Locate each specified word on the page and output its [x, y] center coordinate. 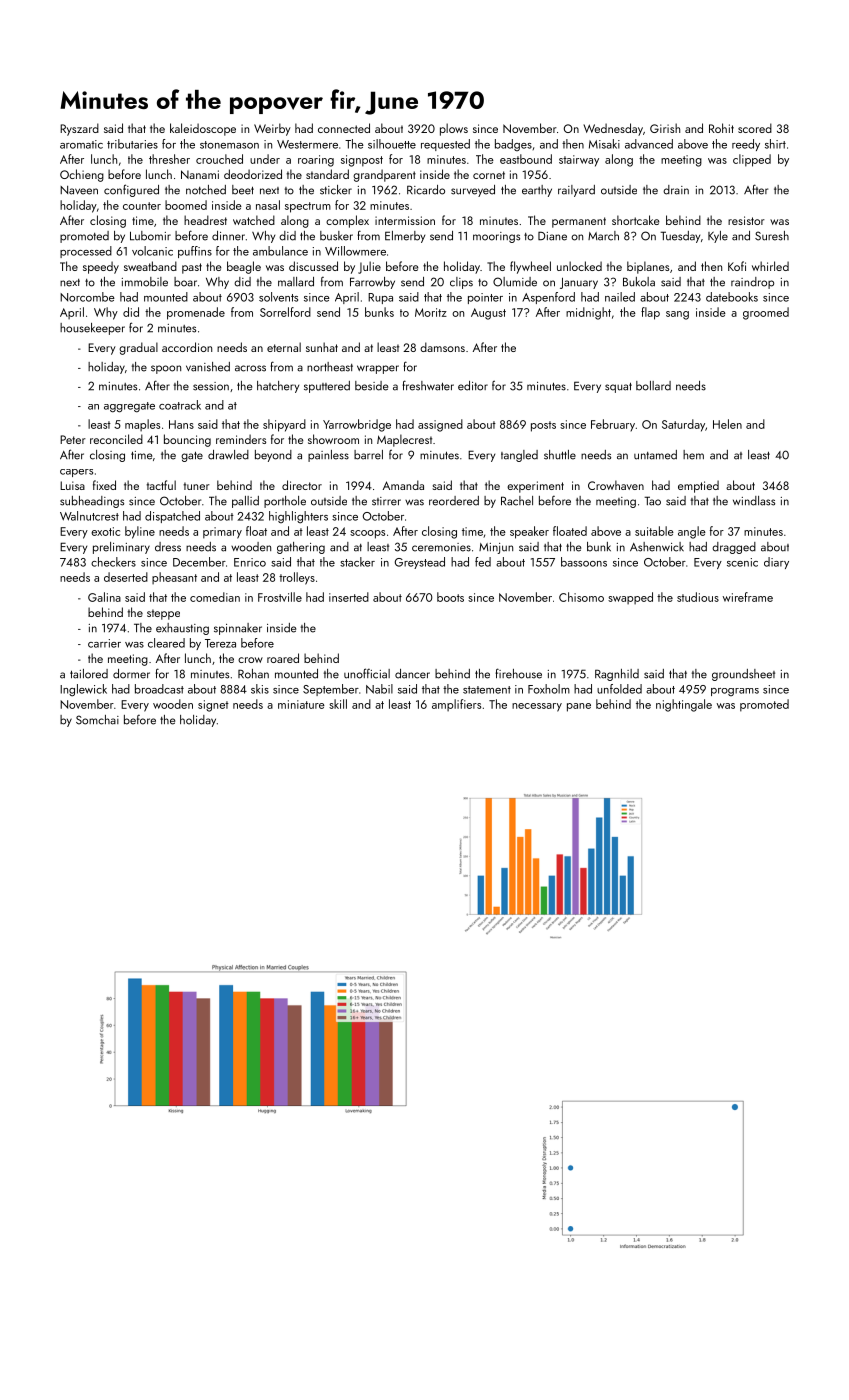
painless [328, 456]
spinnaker [238, 629]
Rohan [253, 674]
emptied [698, 486]
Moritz [431, 312]
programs [735, 692]
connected [344, 128]
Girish [665, 128]
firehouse [518, 673]
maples [142, 425]
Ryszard [79, 129]
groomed [766, 313]
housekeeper [92, 329]
